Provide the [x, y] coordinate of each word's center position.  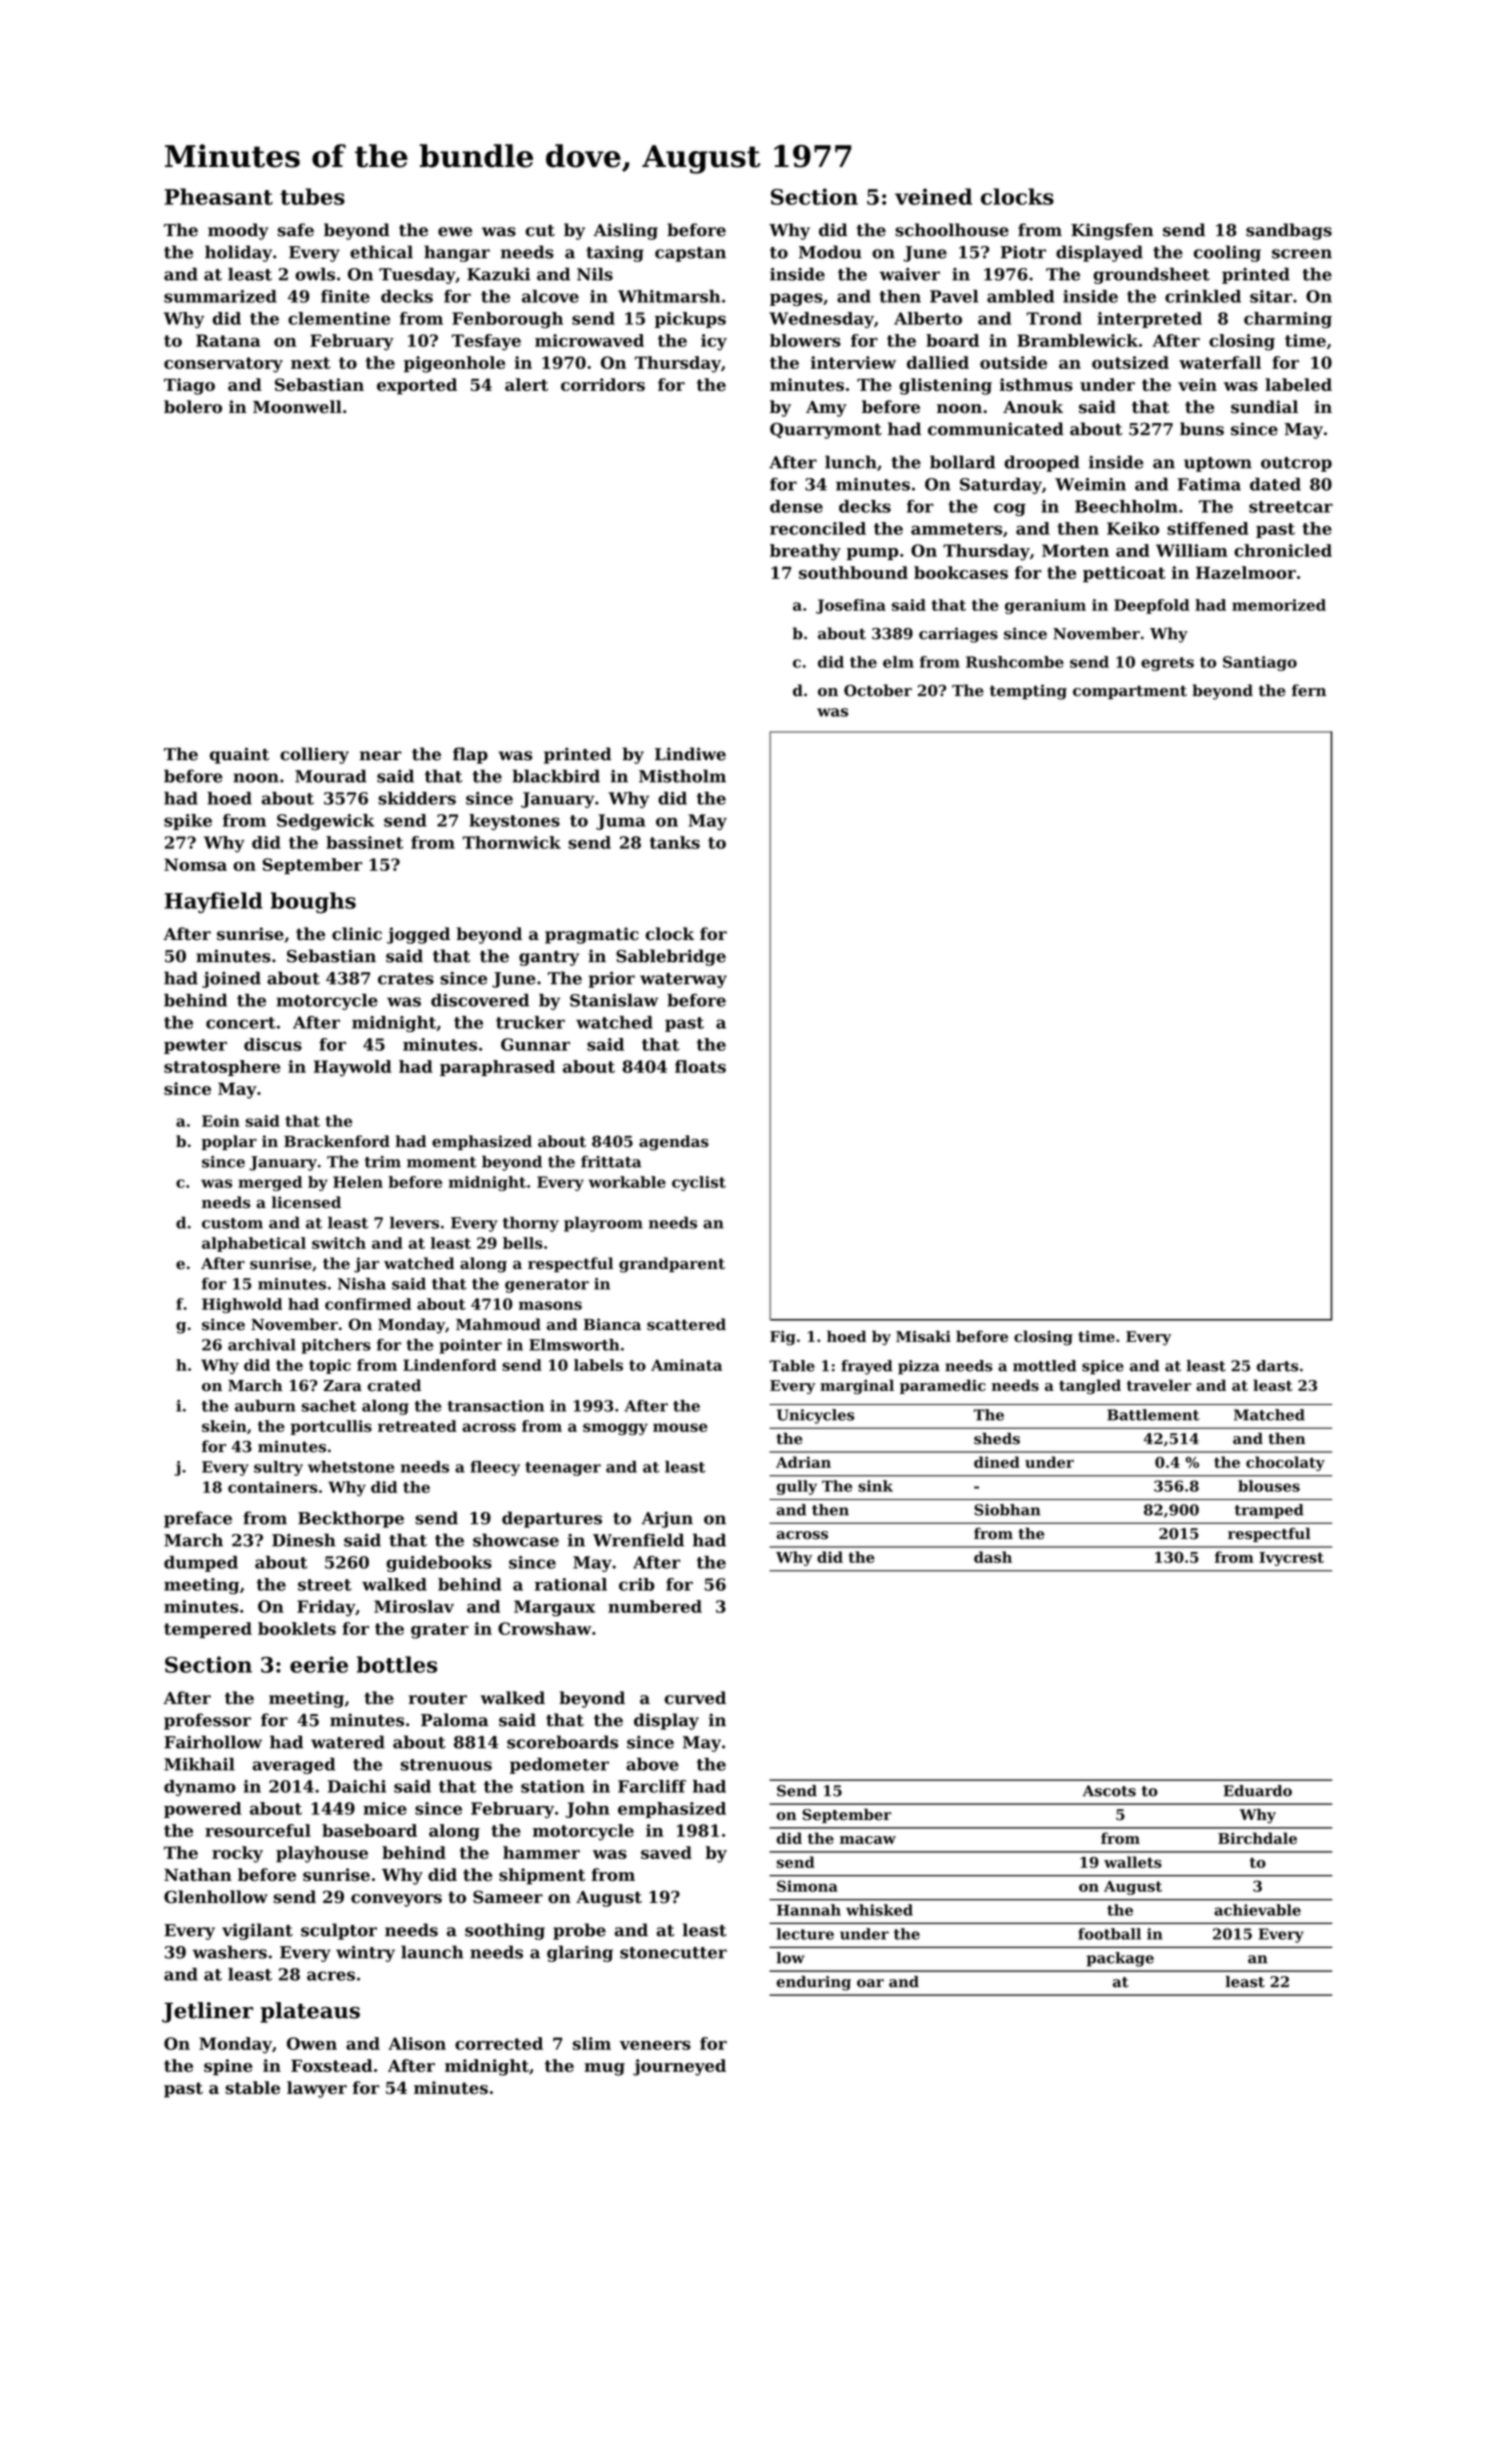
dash [993, 1557]
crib [636, 1584]
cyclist [699, 1183]
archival [262, 1345]
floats [700, 1066]
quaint [239, 755]
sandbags [1289, 231]
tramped [1269, 1511]
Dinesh [304, 1540]
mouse [680, 1427]
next [310, 363]
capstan [690, 254]
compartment [1130, 692]
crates [406, 979]
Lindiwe [690, 754]
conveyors [396, 1900]
